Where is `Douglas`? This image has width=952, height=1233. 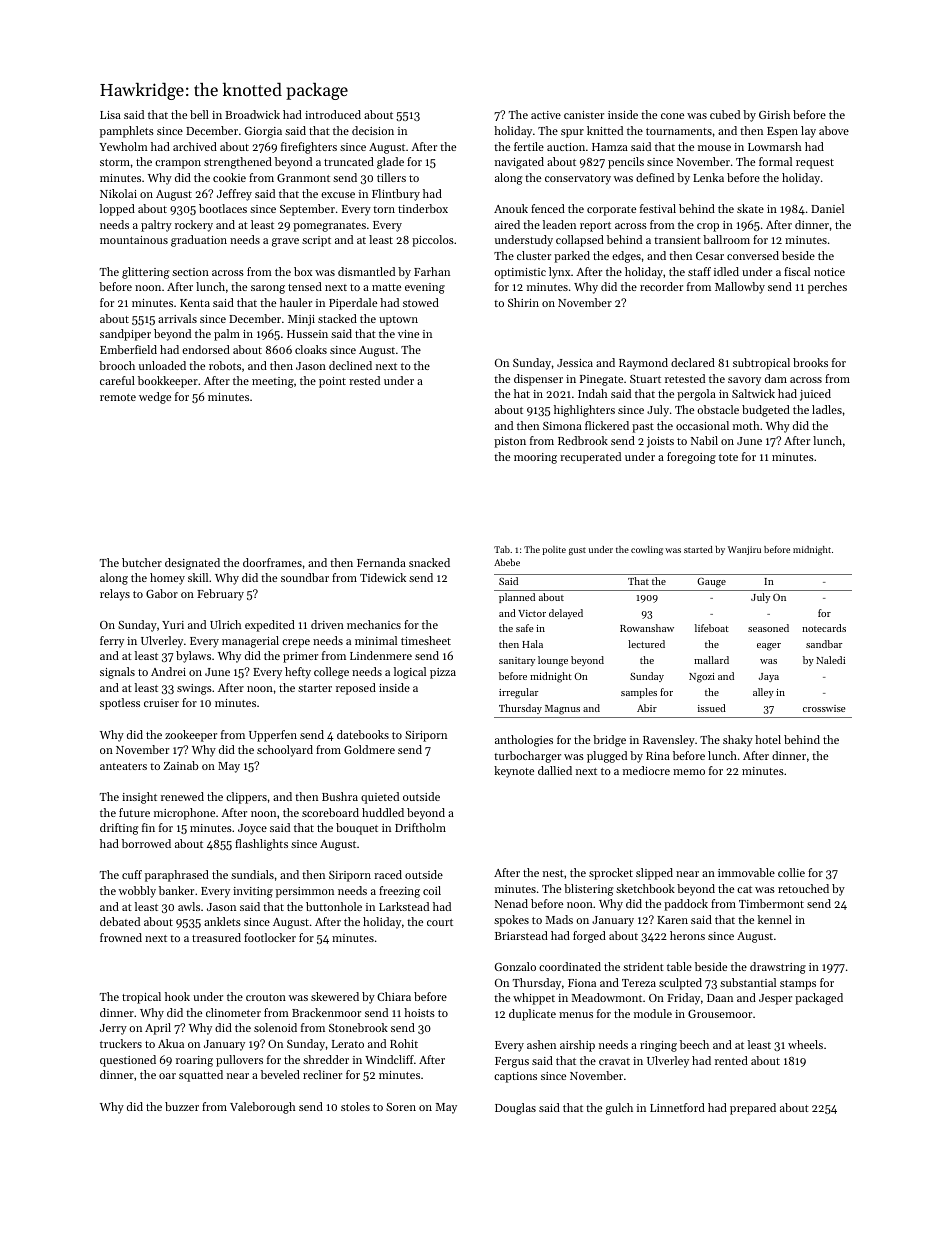 Douglas is located at coordinates (515, 1109).
